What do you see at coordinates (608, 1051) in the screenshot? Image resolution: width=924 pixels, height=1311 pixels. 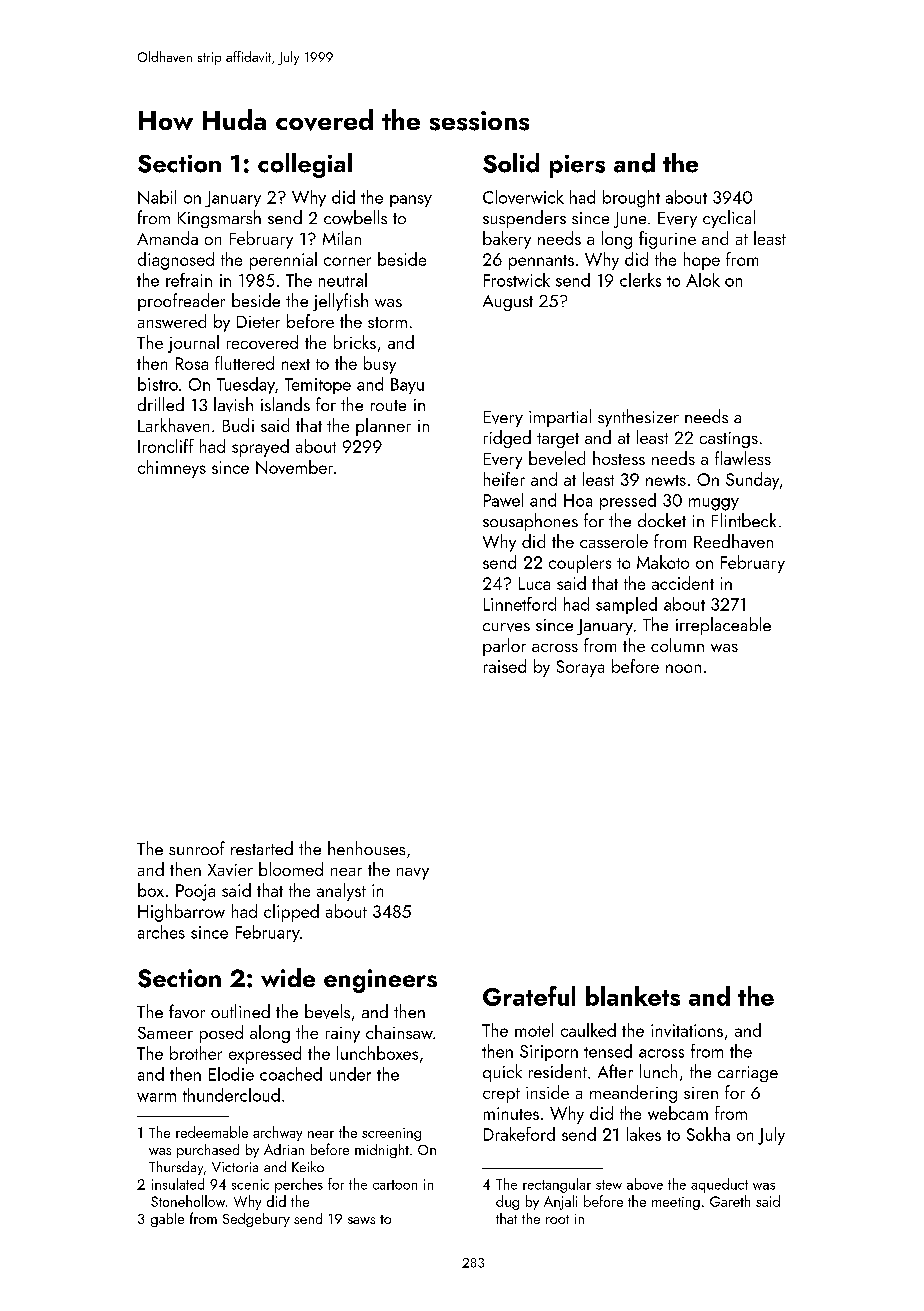 I see `tensed` at bounding box center [608, 1051].
